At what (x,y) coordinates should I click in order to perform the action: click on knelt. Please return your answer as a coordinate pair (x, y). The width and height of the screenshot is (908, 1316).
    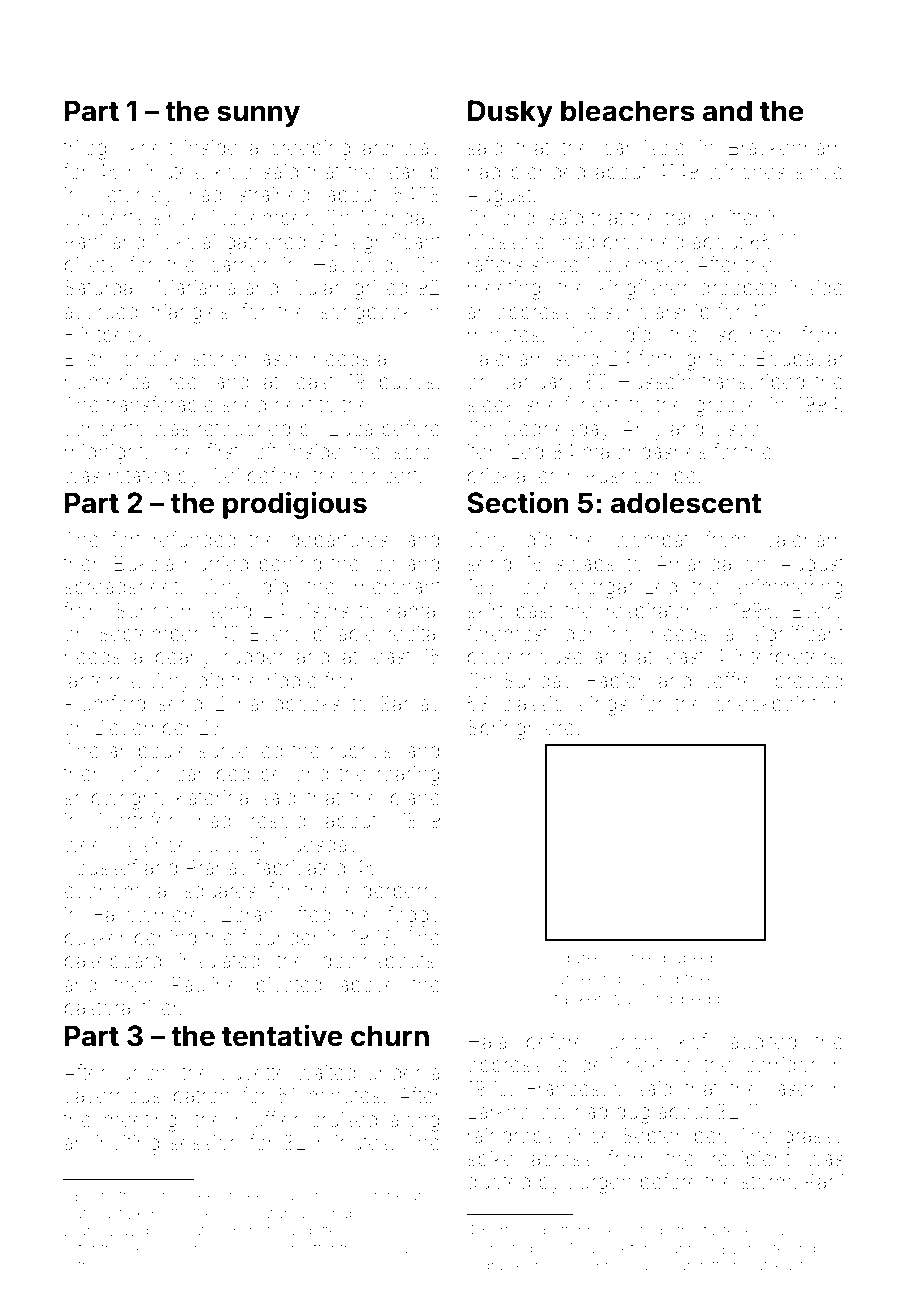
    Looking at the image, I should click on (152, 147).
